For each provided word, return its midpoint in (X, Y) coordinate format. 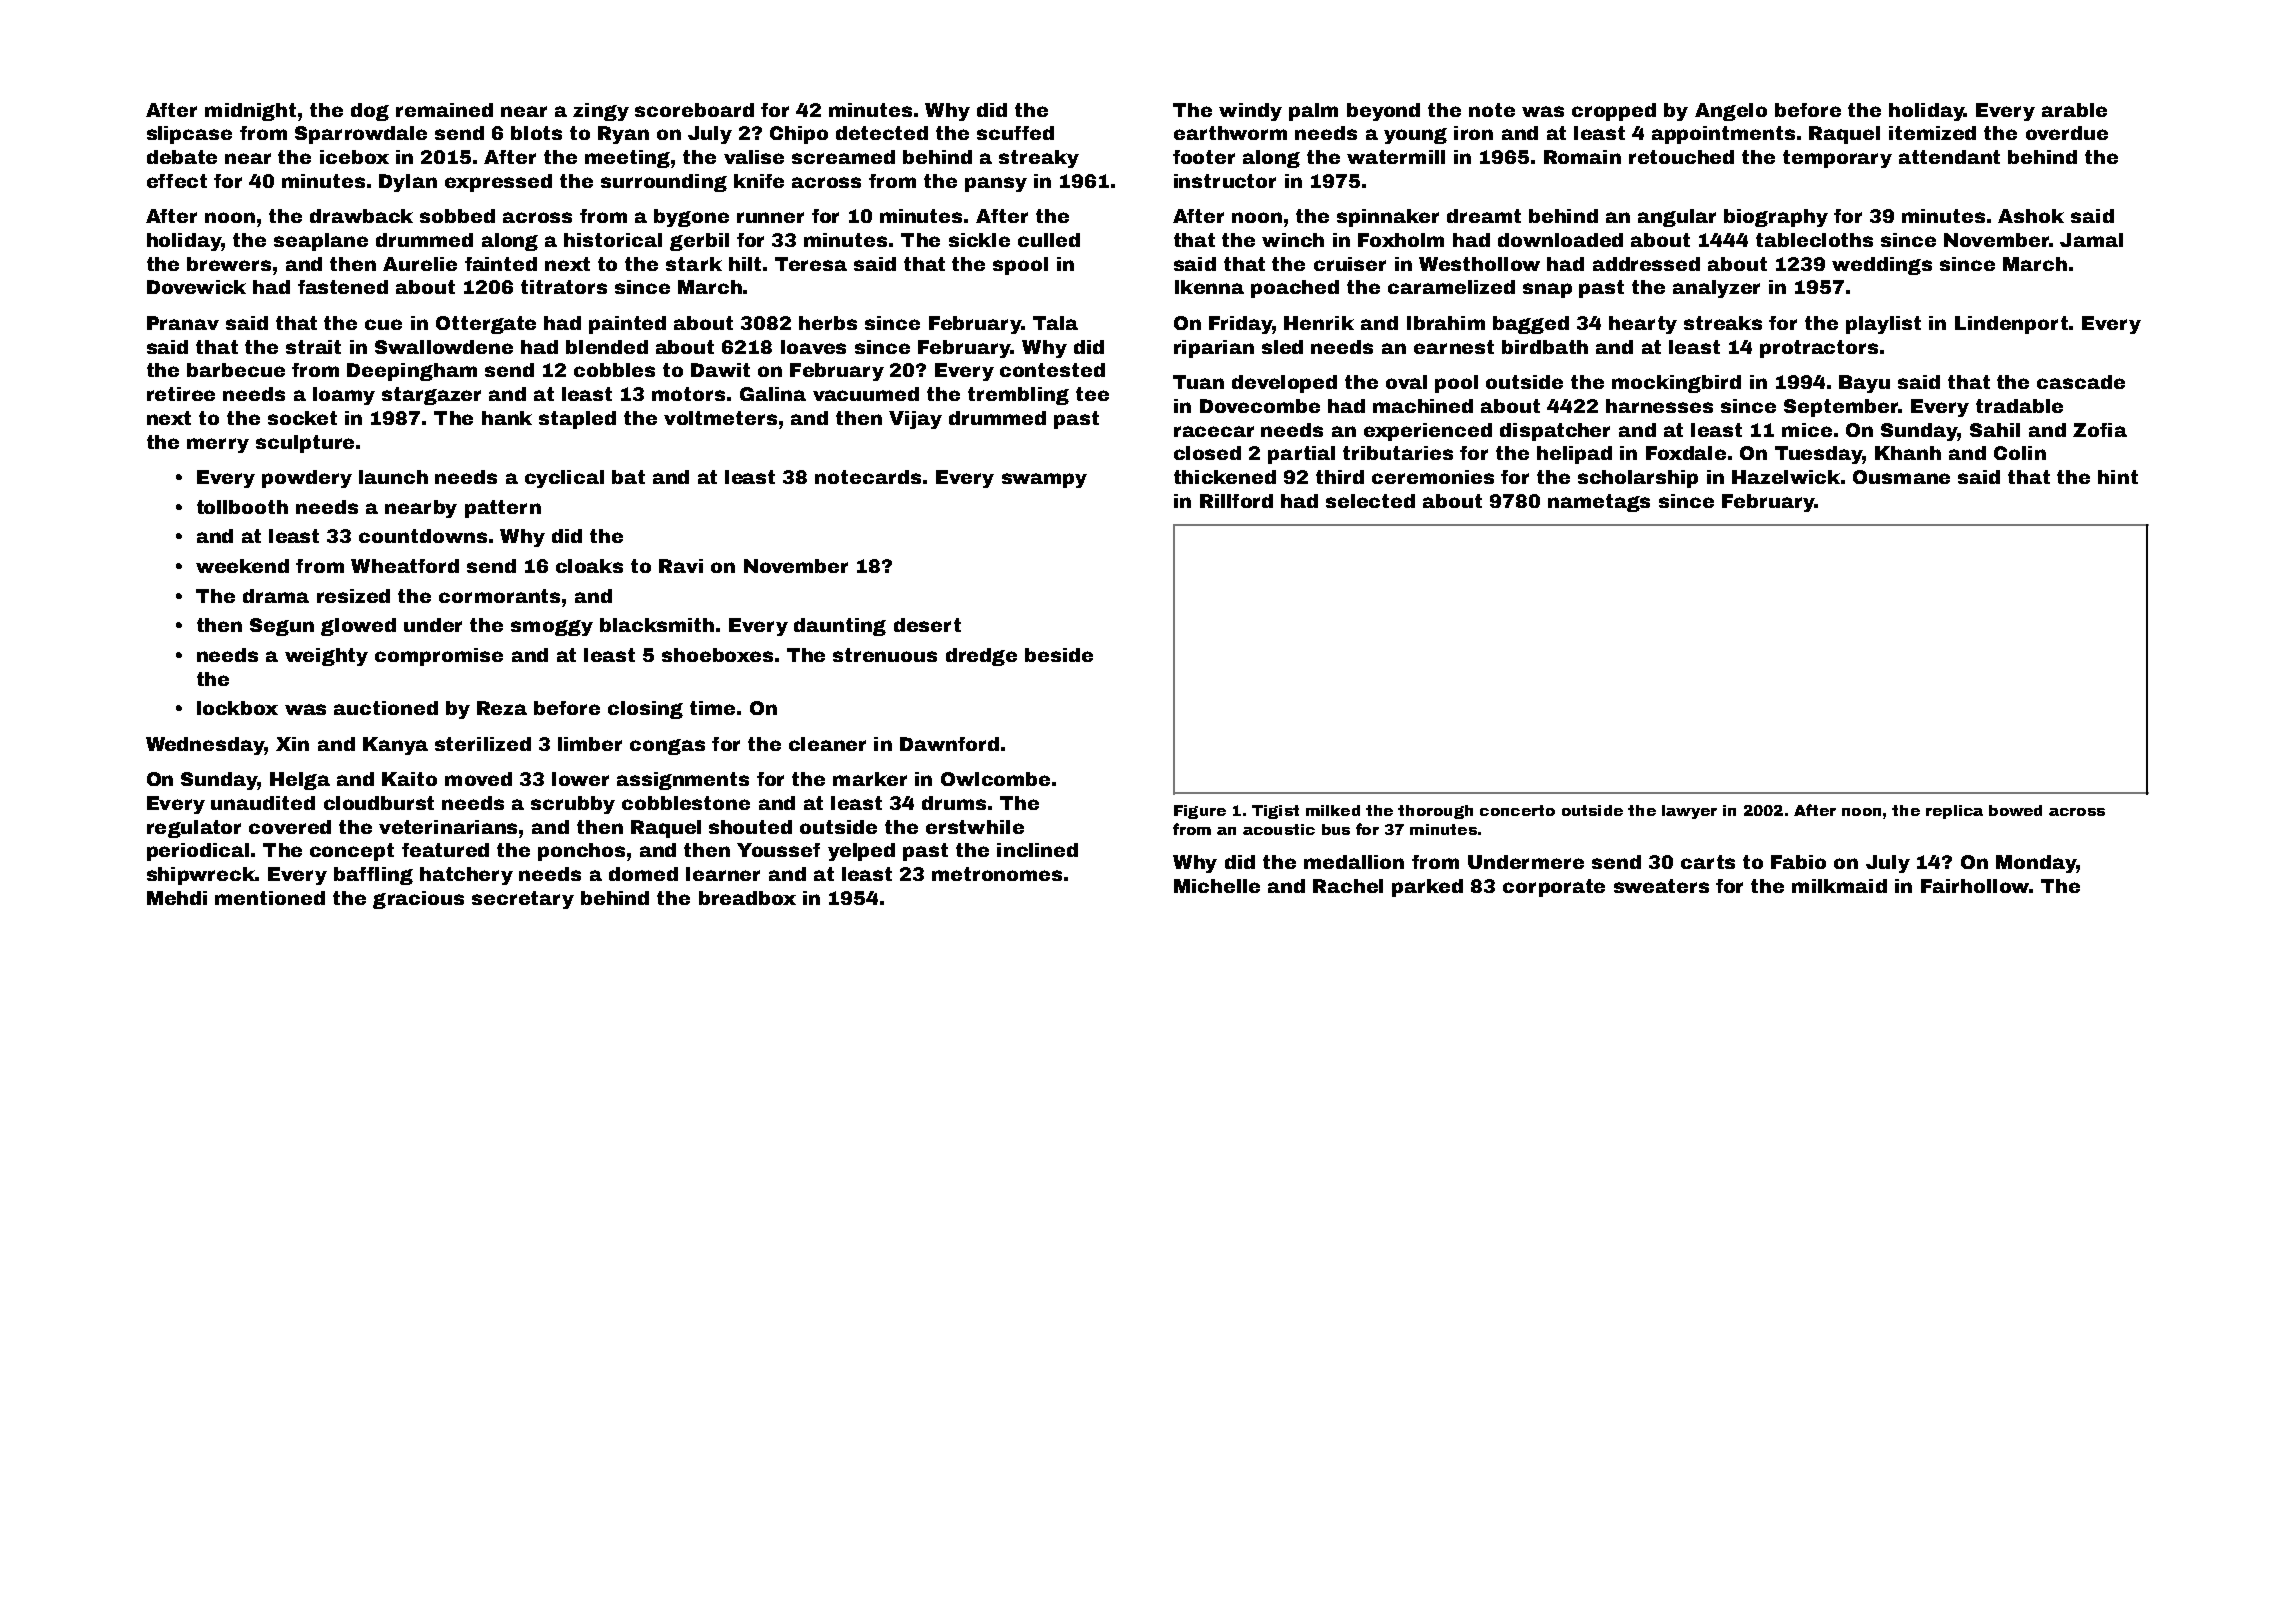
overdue (2067, 133)
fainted (501, 264)
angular (1677, 218)
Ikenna (1209, 287)
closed (1207, 453)
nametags (1599, 503)
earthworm (1230, 133)
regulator (194, 829)
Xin (292, 744)
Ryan (623, 135)
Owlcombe (995, 779)
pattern (503, 509)
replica (1954, 812)
